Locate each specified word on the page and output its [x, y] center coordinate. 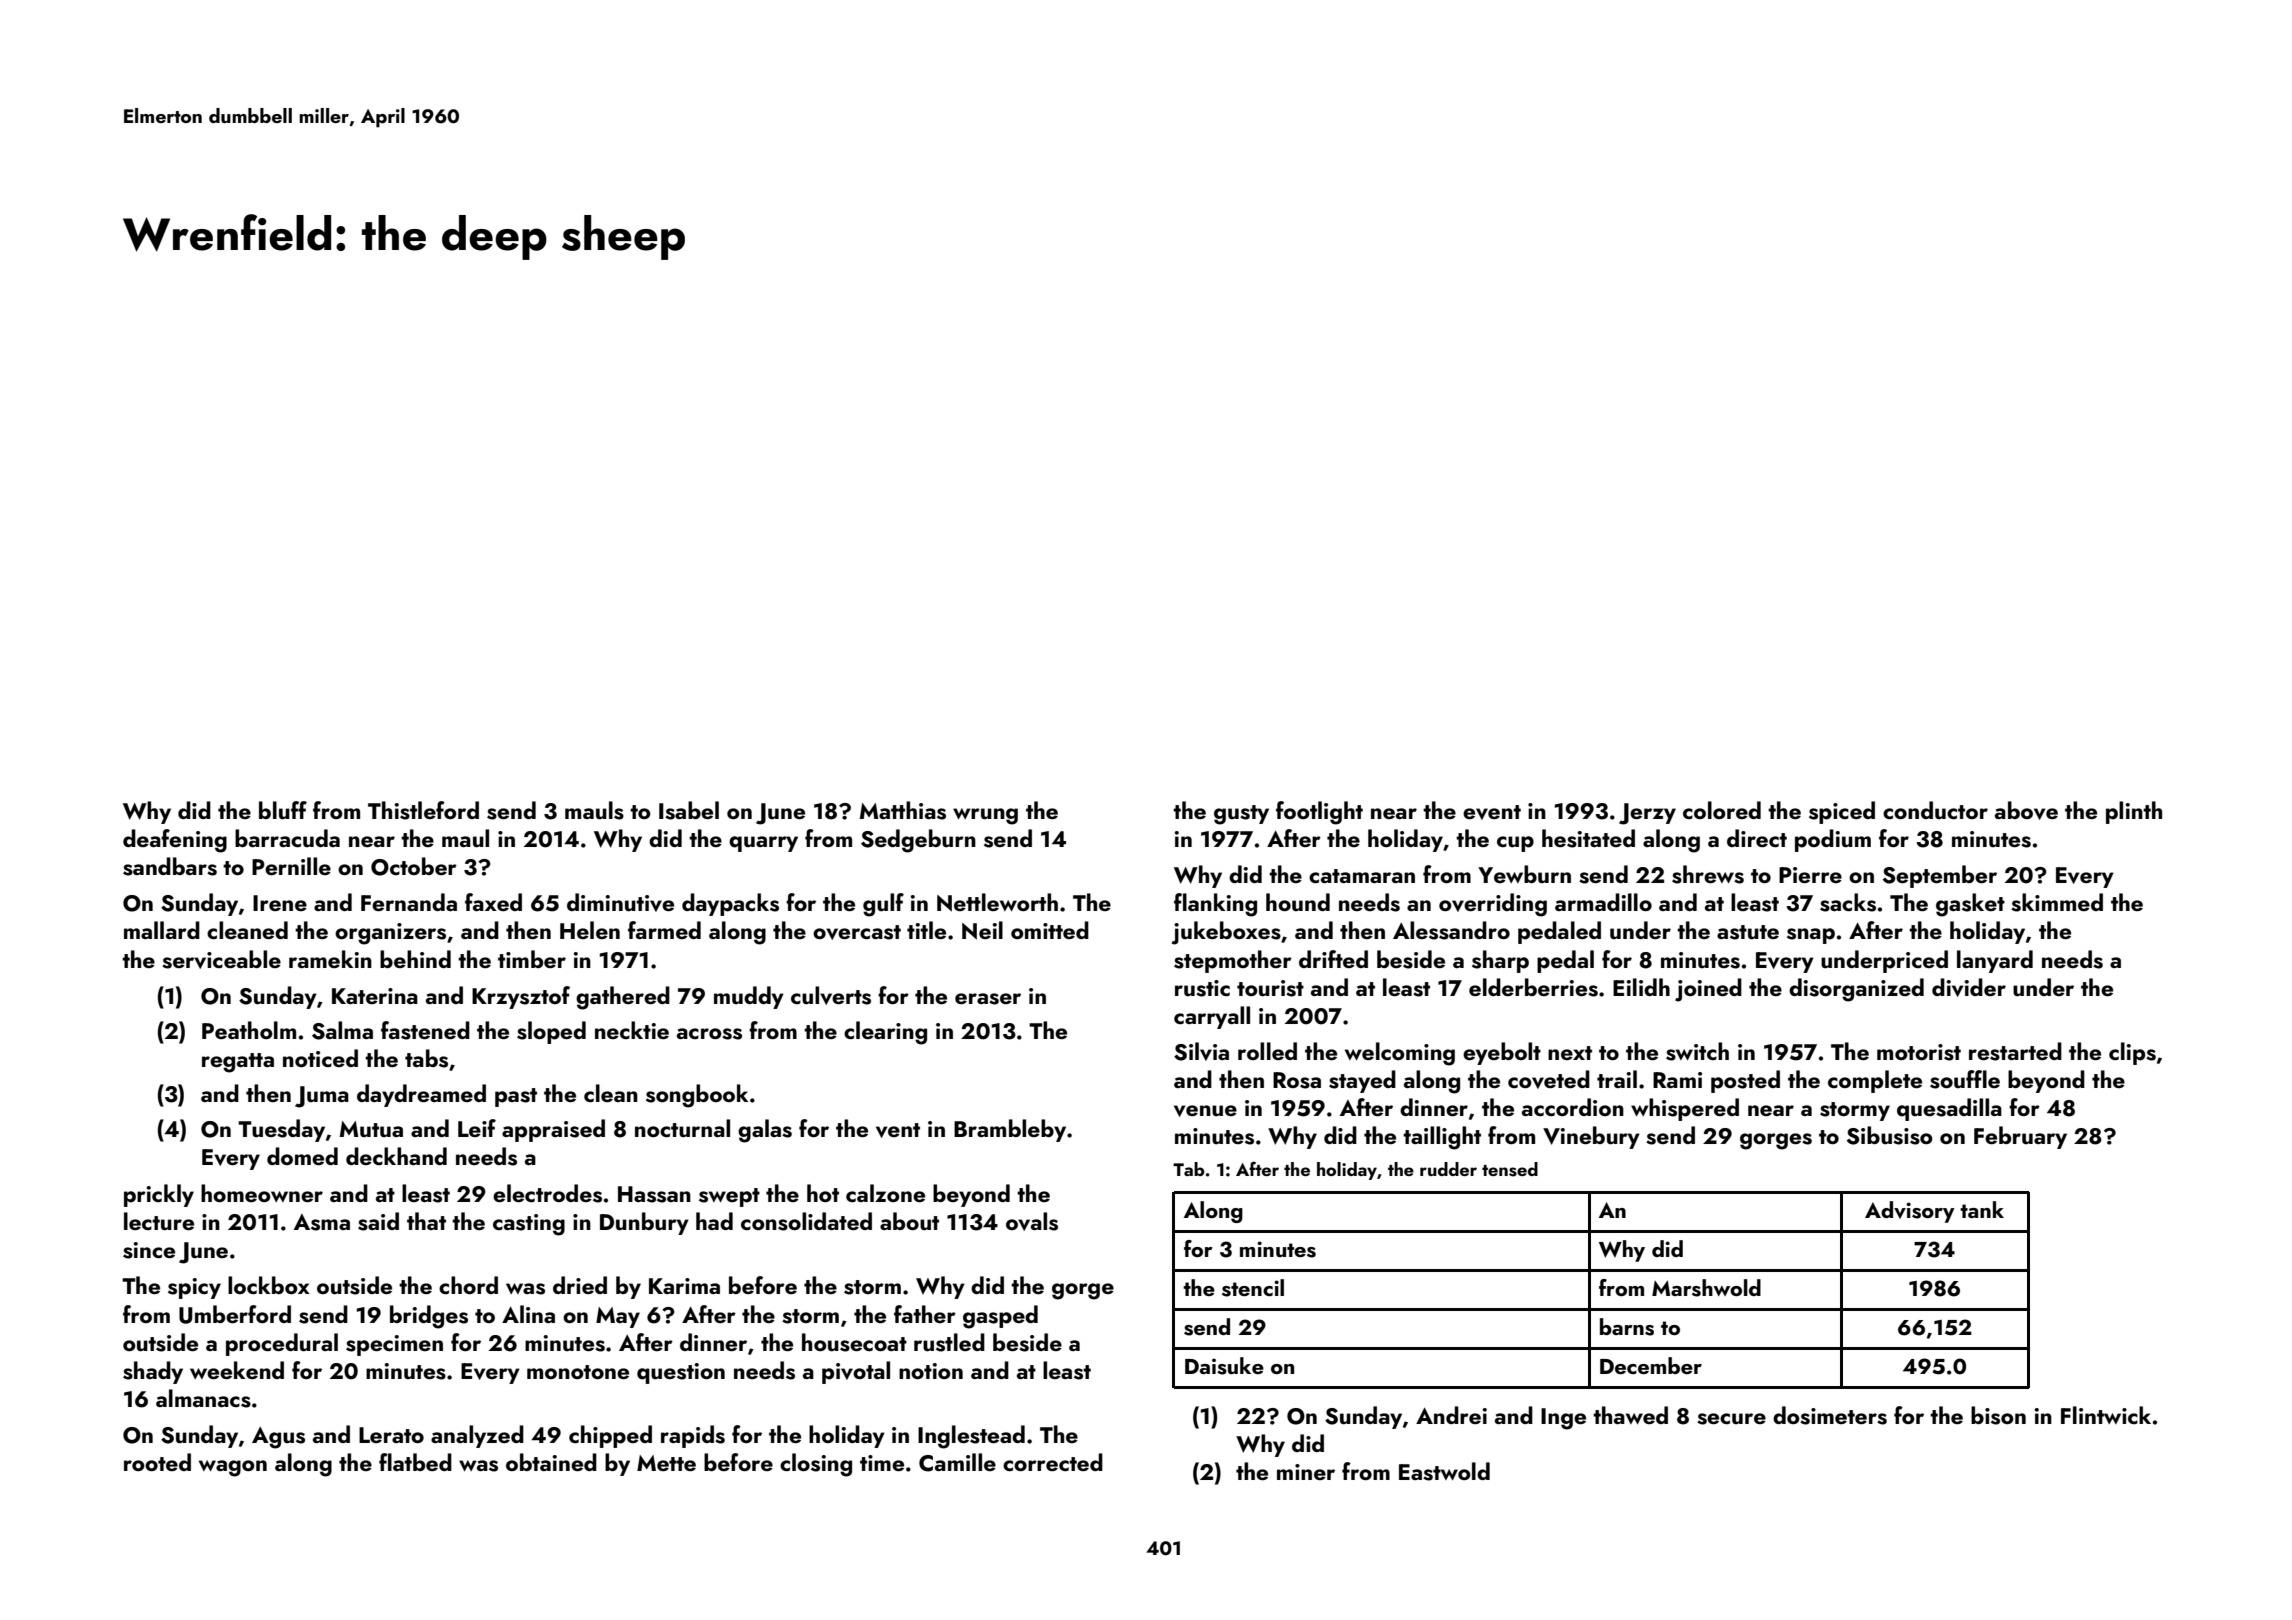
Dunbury [644, 1223]
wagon [233, 1468]
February [2020, 1137]
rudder [1448, 1169]
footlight [1319, 813]
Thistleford [423, 810]
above [2026, 810]
